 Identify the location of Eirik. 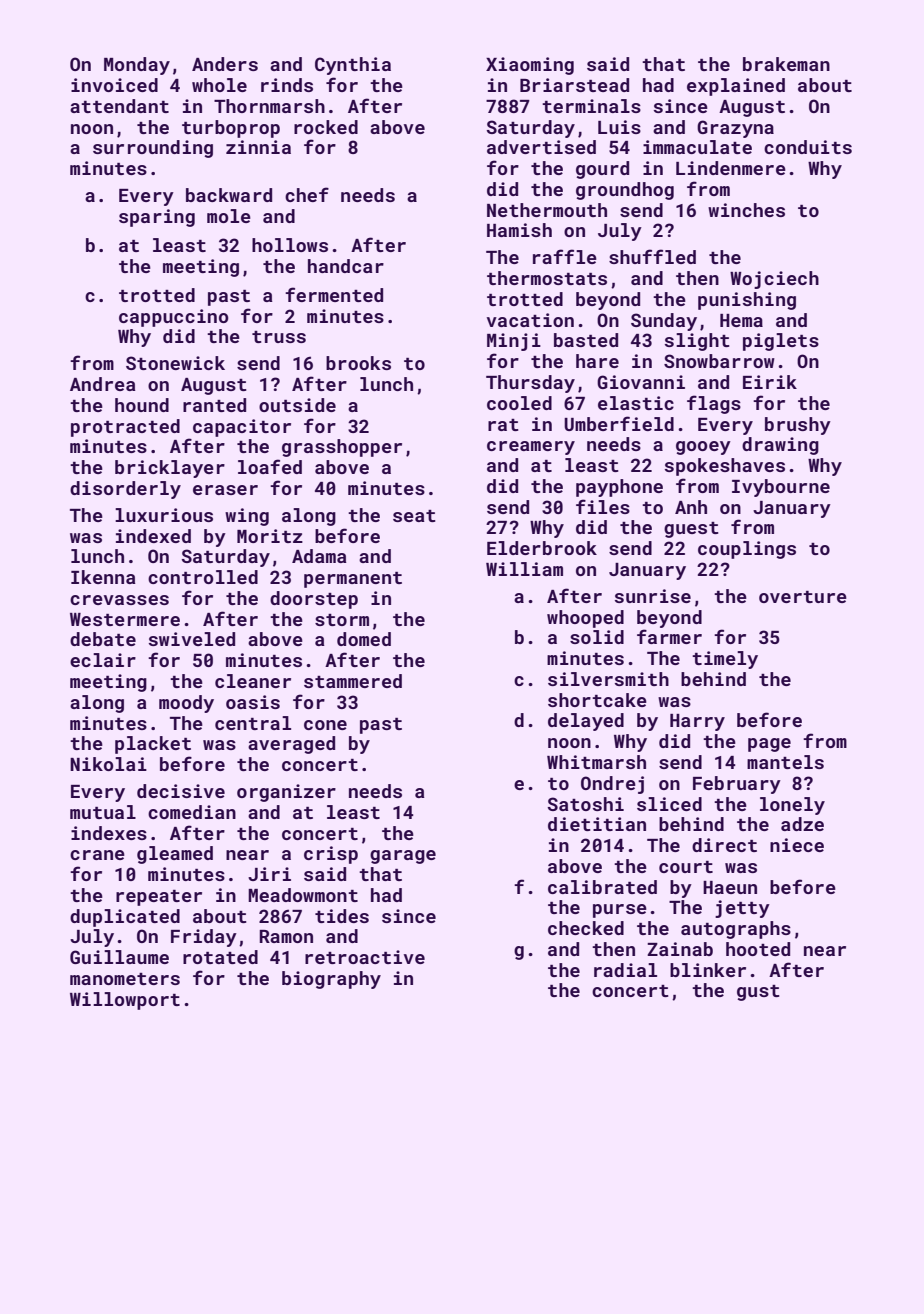
(770, 382).
